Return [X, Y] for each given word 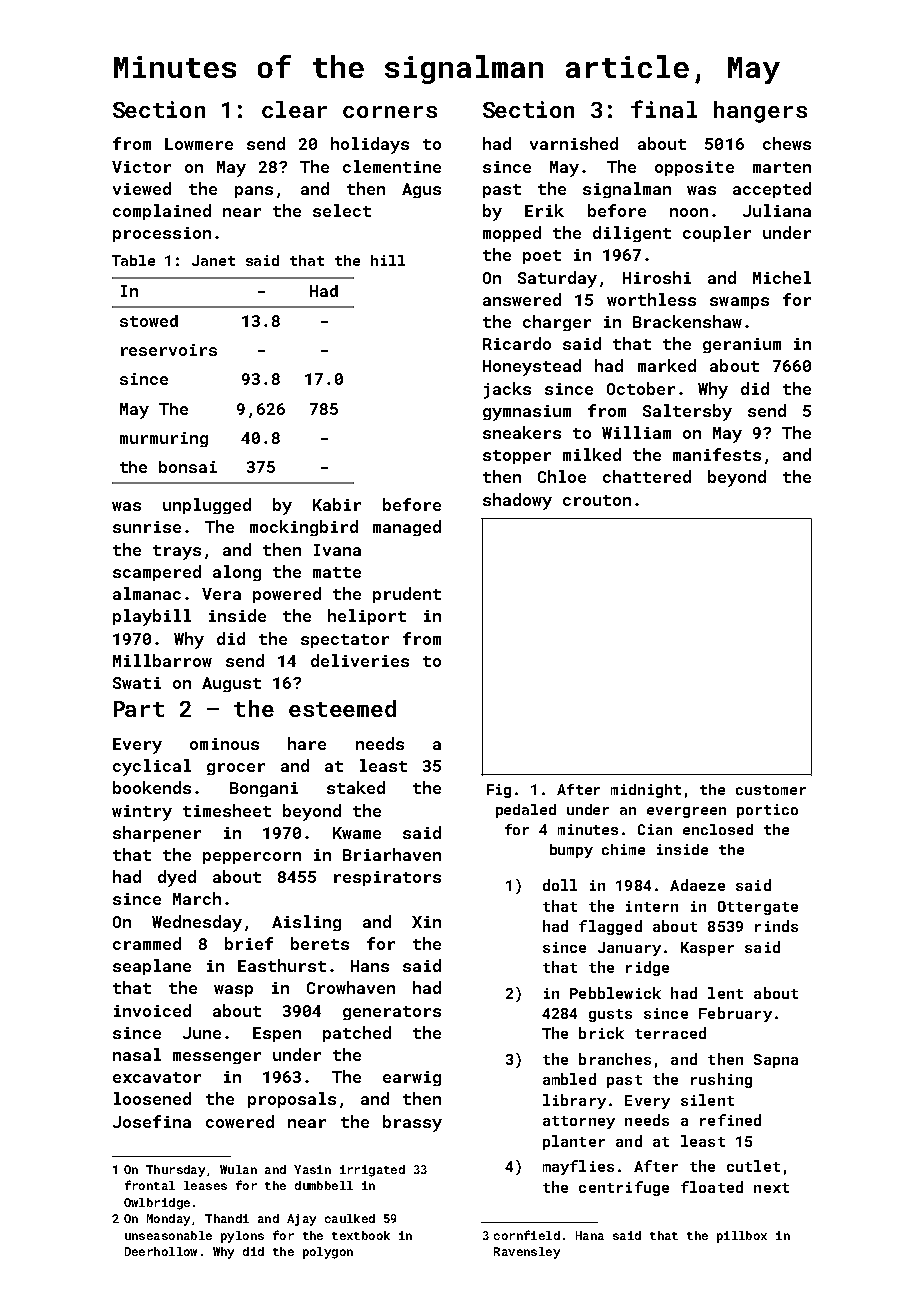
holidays [370, 145]
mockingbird [304, 528]
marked [667, 365]
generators [392, 1013]
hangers [760, 112]
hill [388, 260]
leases [205, 1185]
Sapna [776, 1061]
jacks [507, 390]
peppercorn [252, 858]
